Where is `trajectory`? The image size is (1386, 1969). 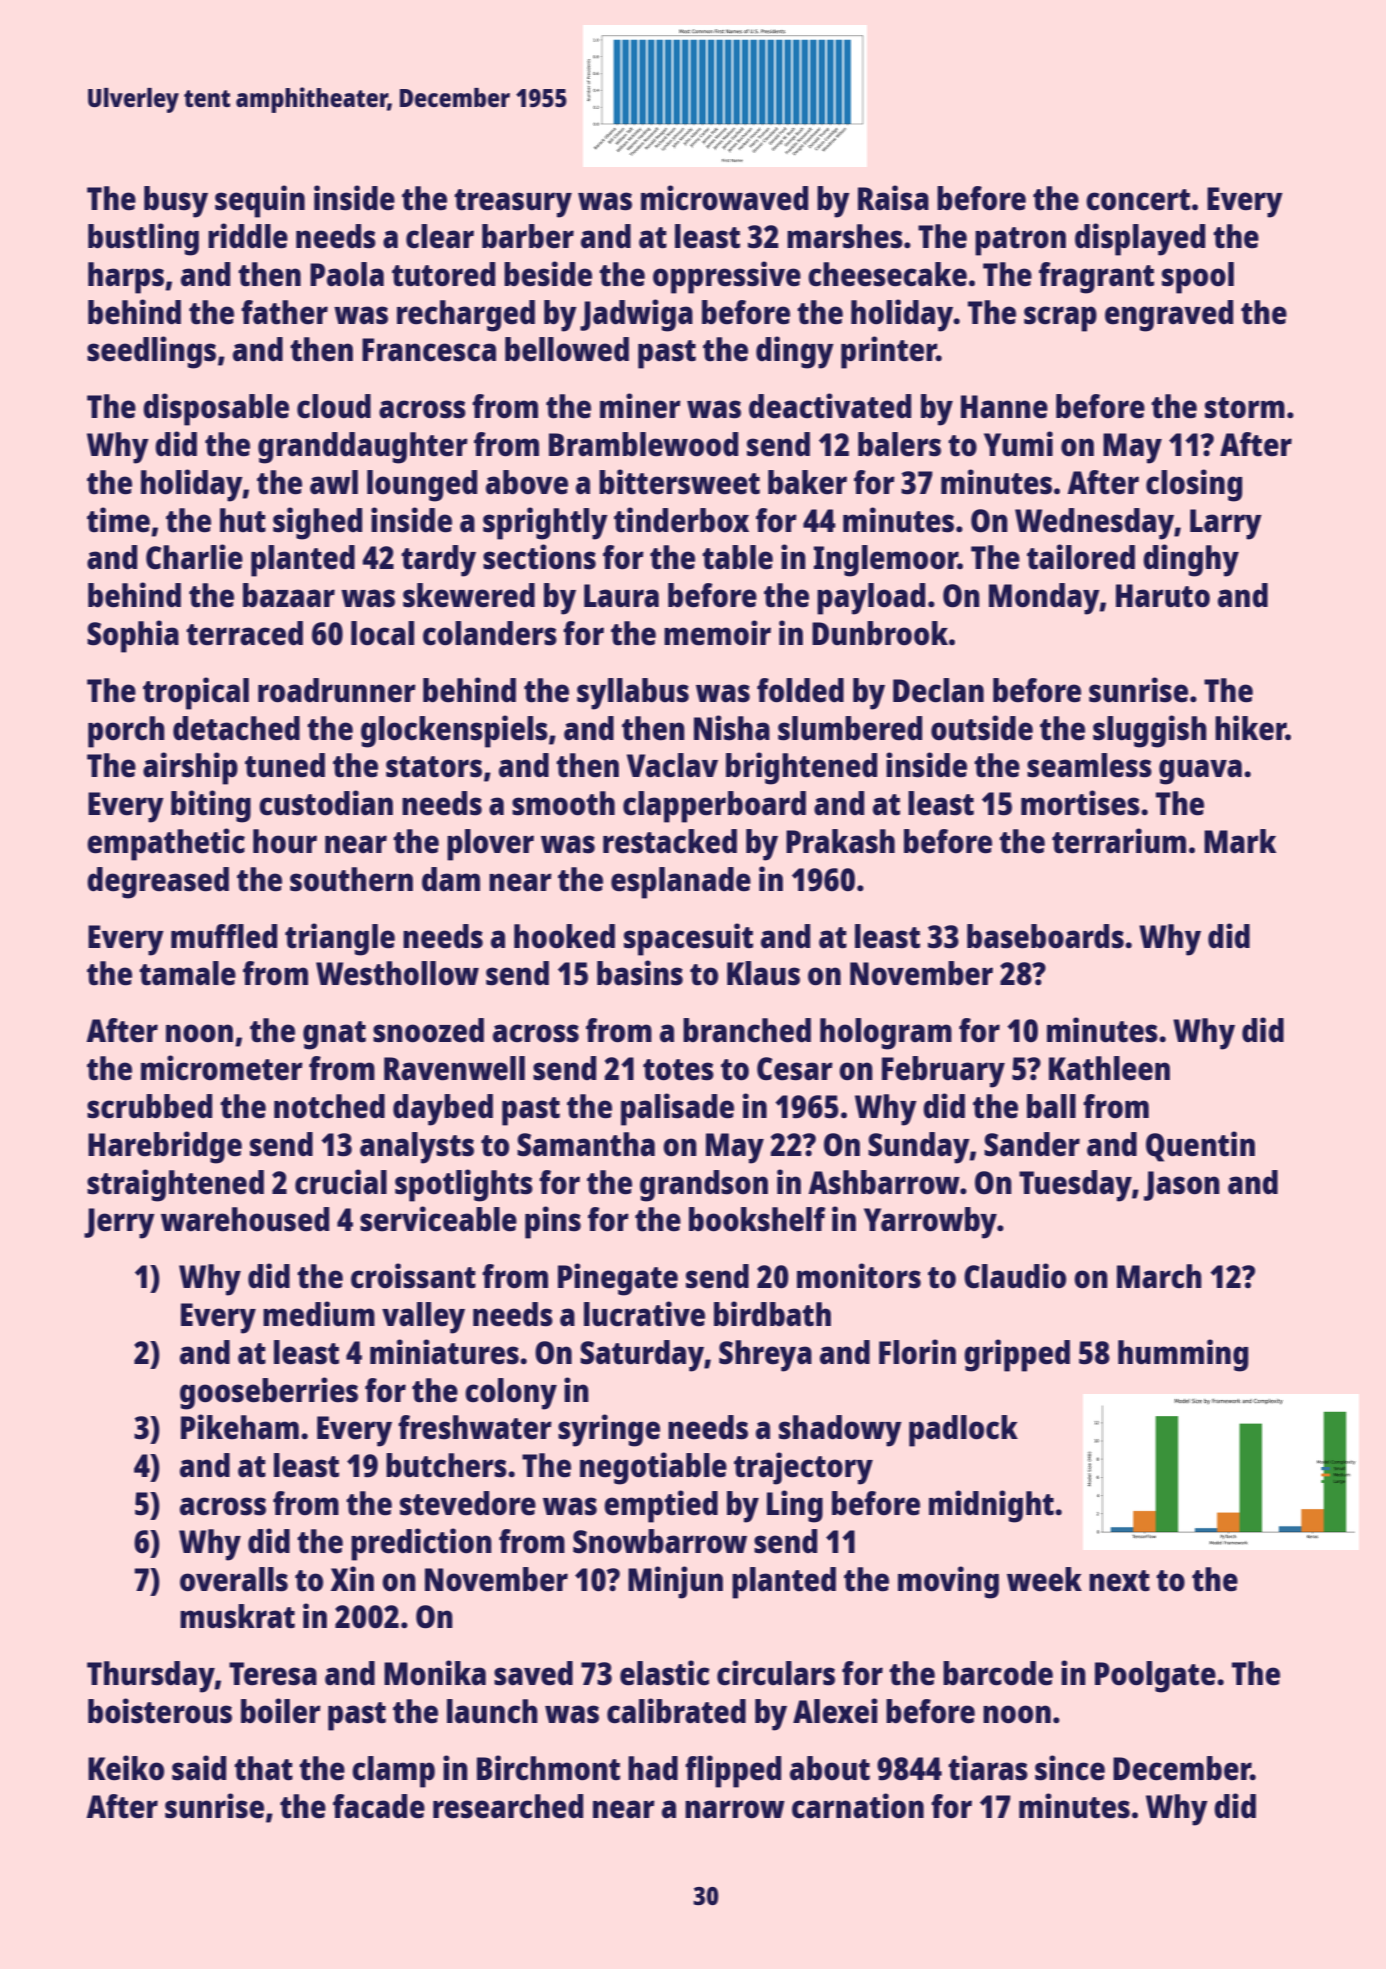 trajectory is located at coordinates (803, 1468).
